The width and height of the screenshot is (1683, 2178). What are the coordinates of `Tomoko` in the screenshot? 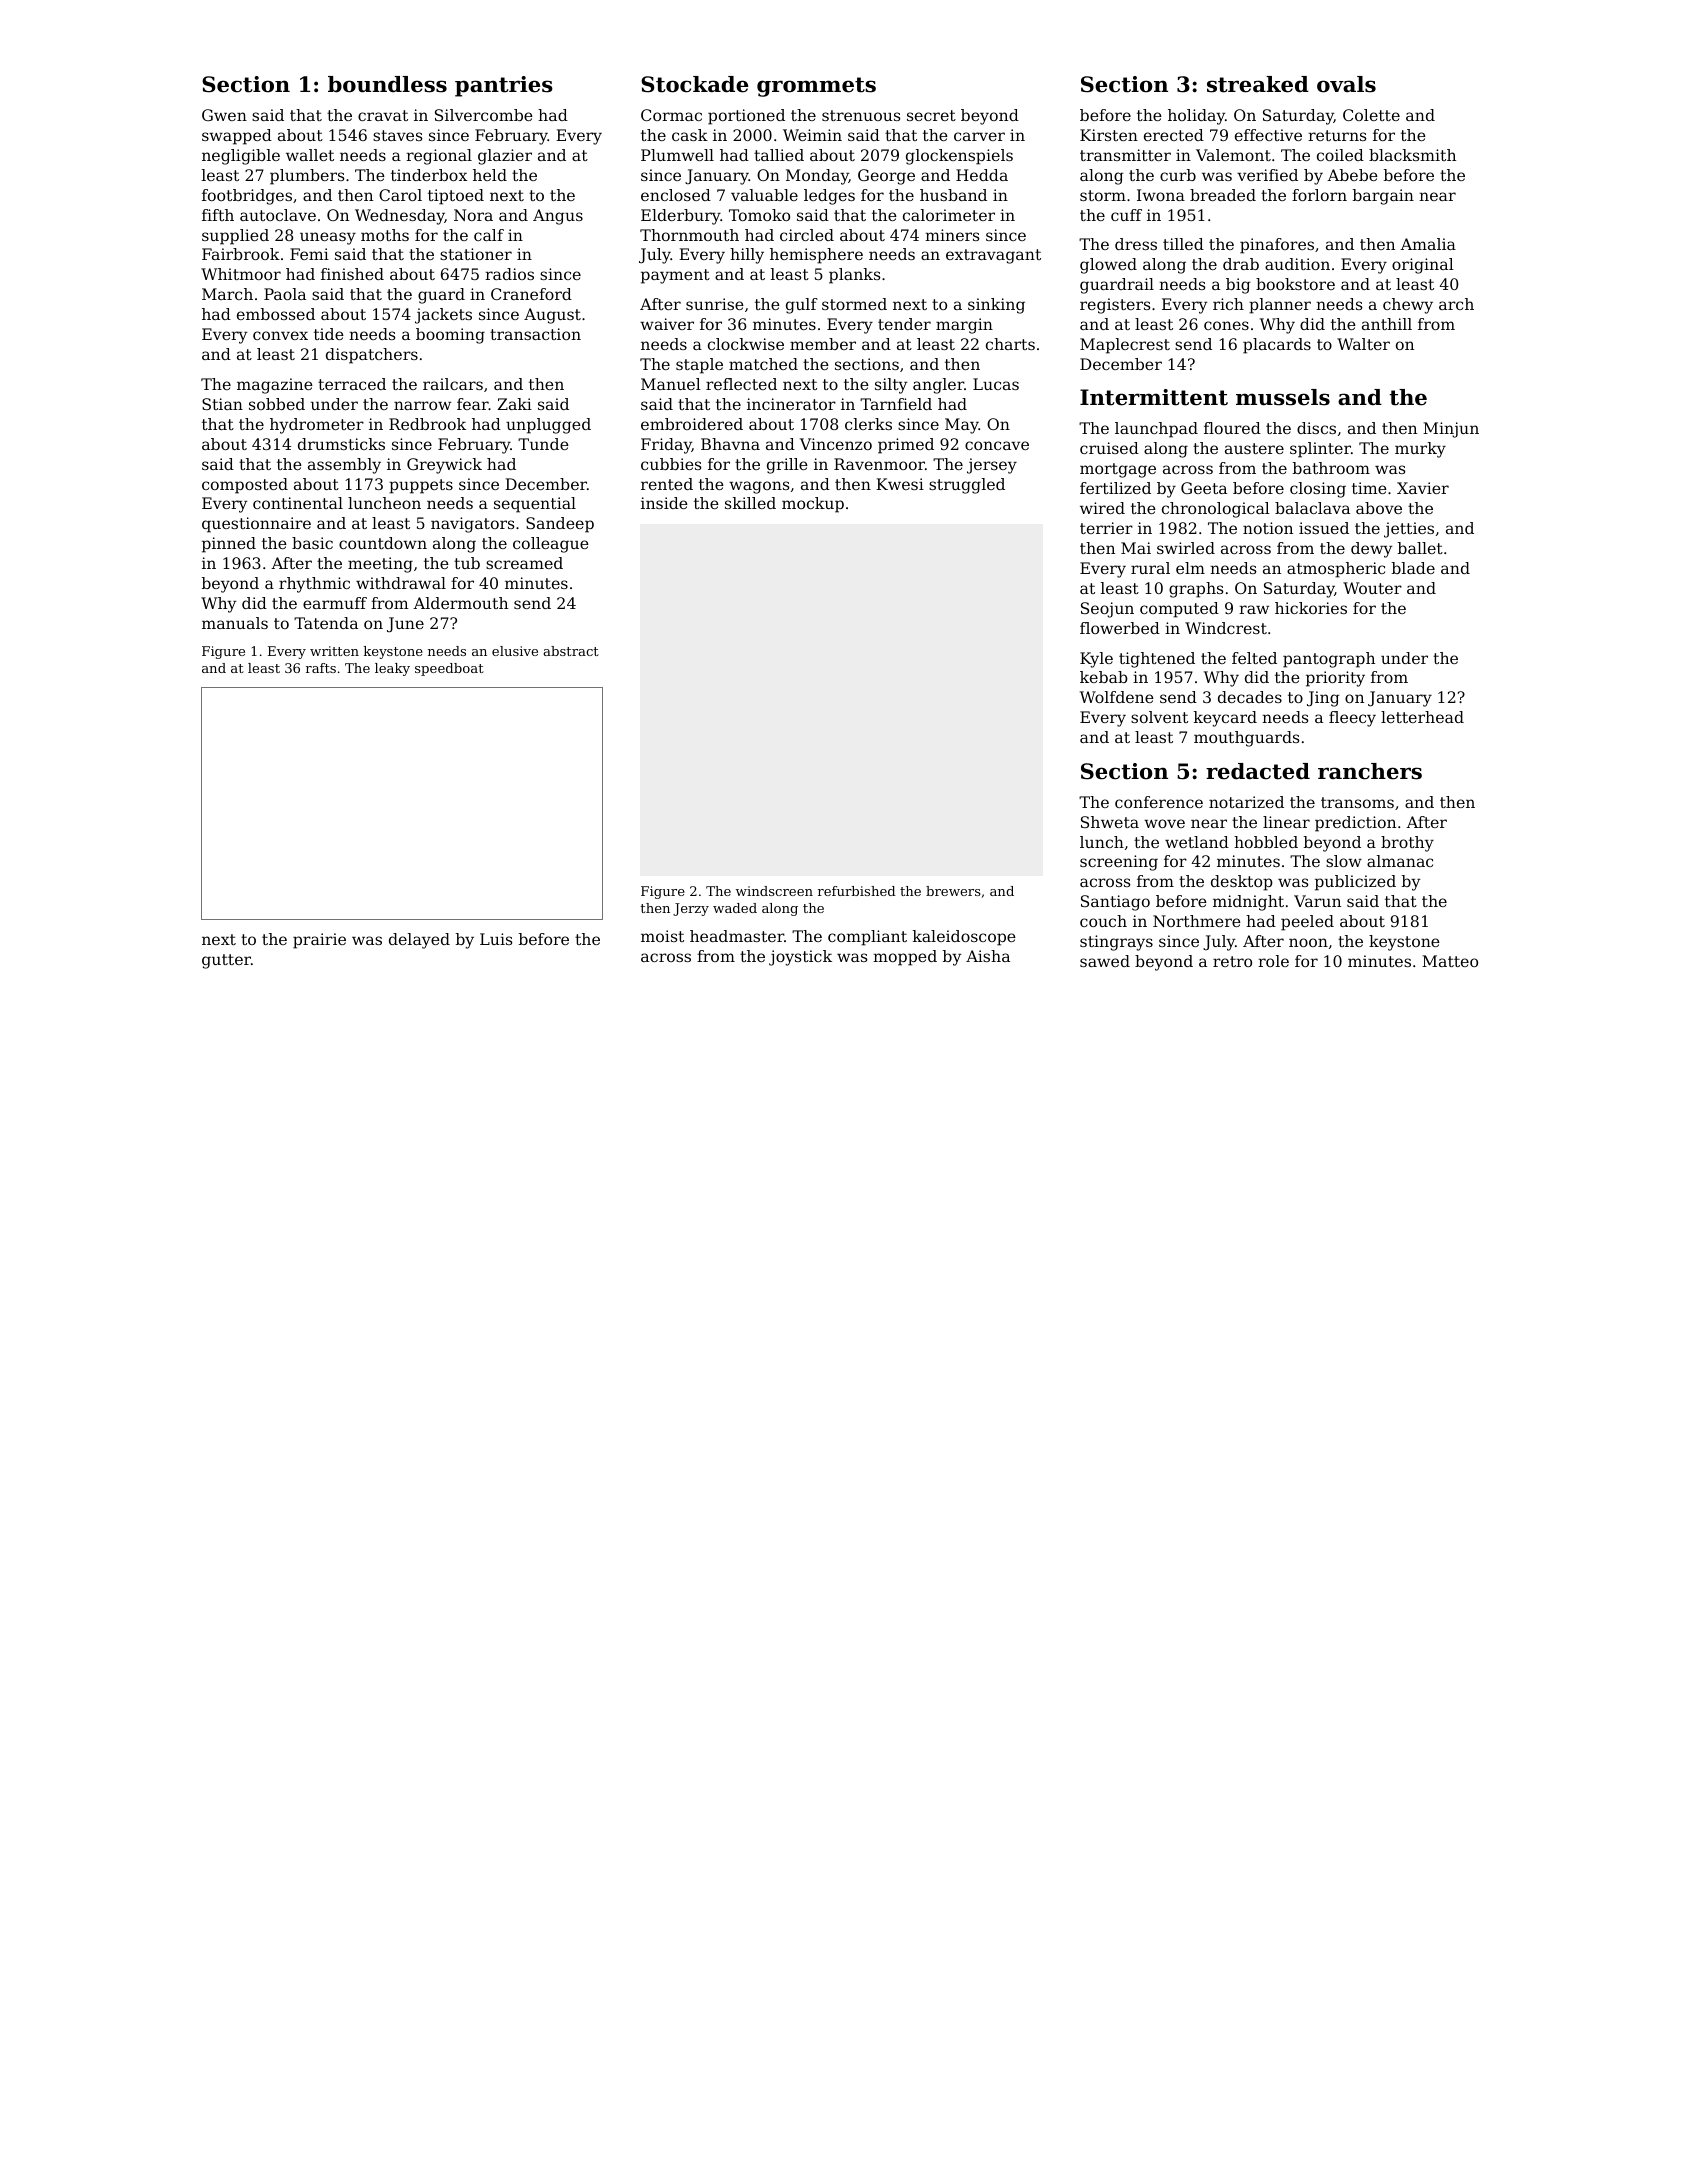 It's located at (759, 215).
